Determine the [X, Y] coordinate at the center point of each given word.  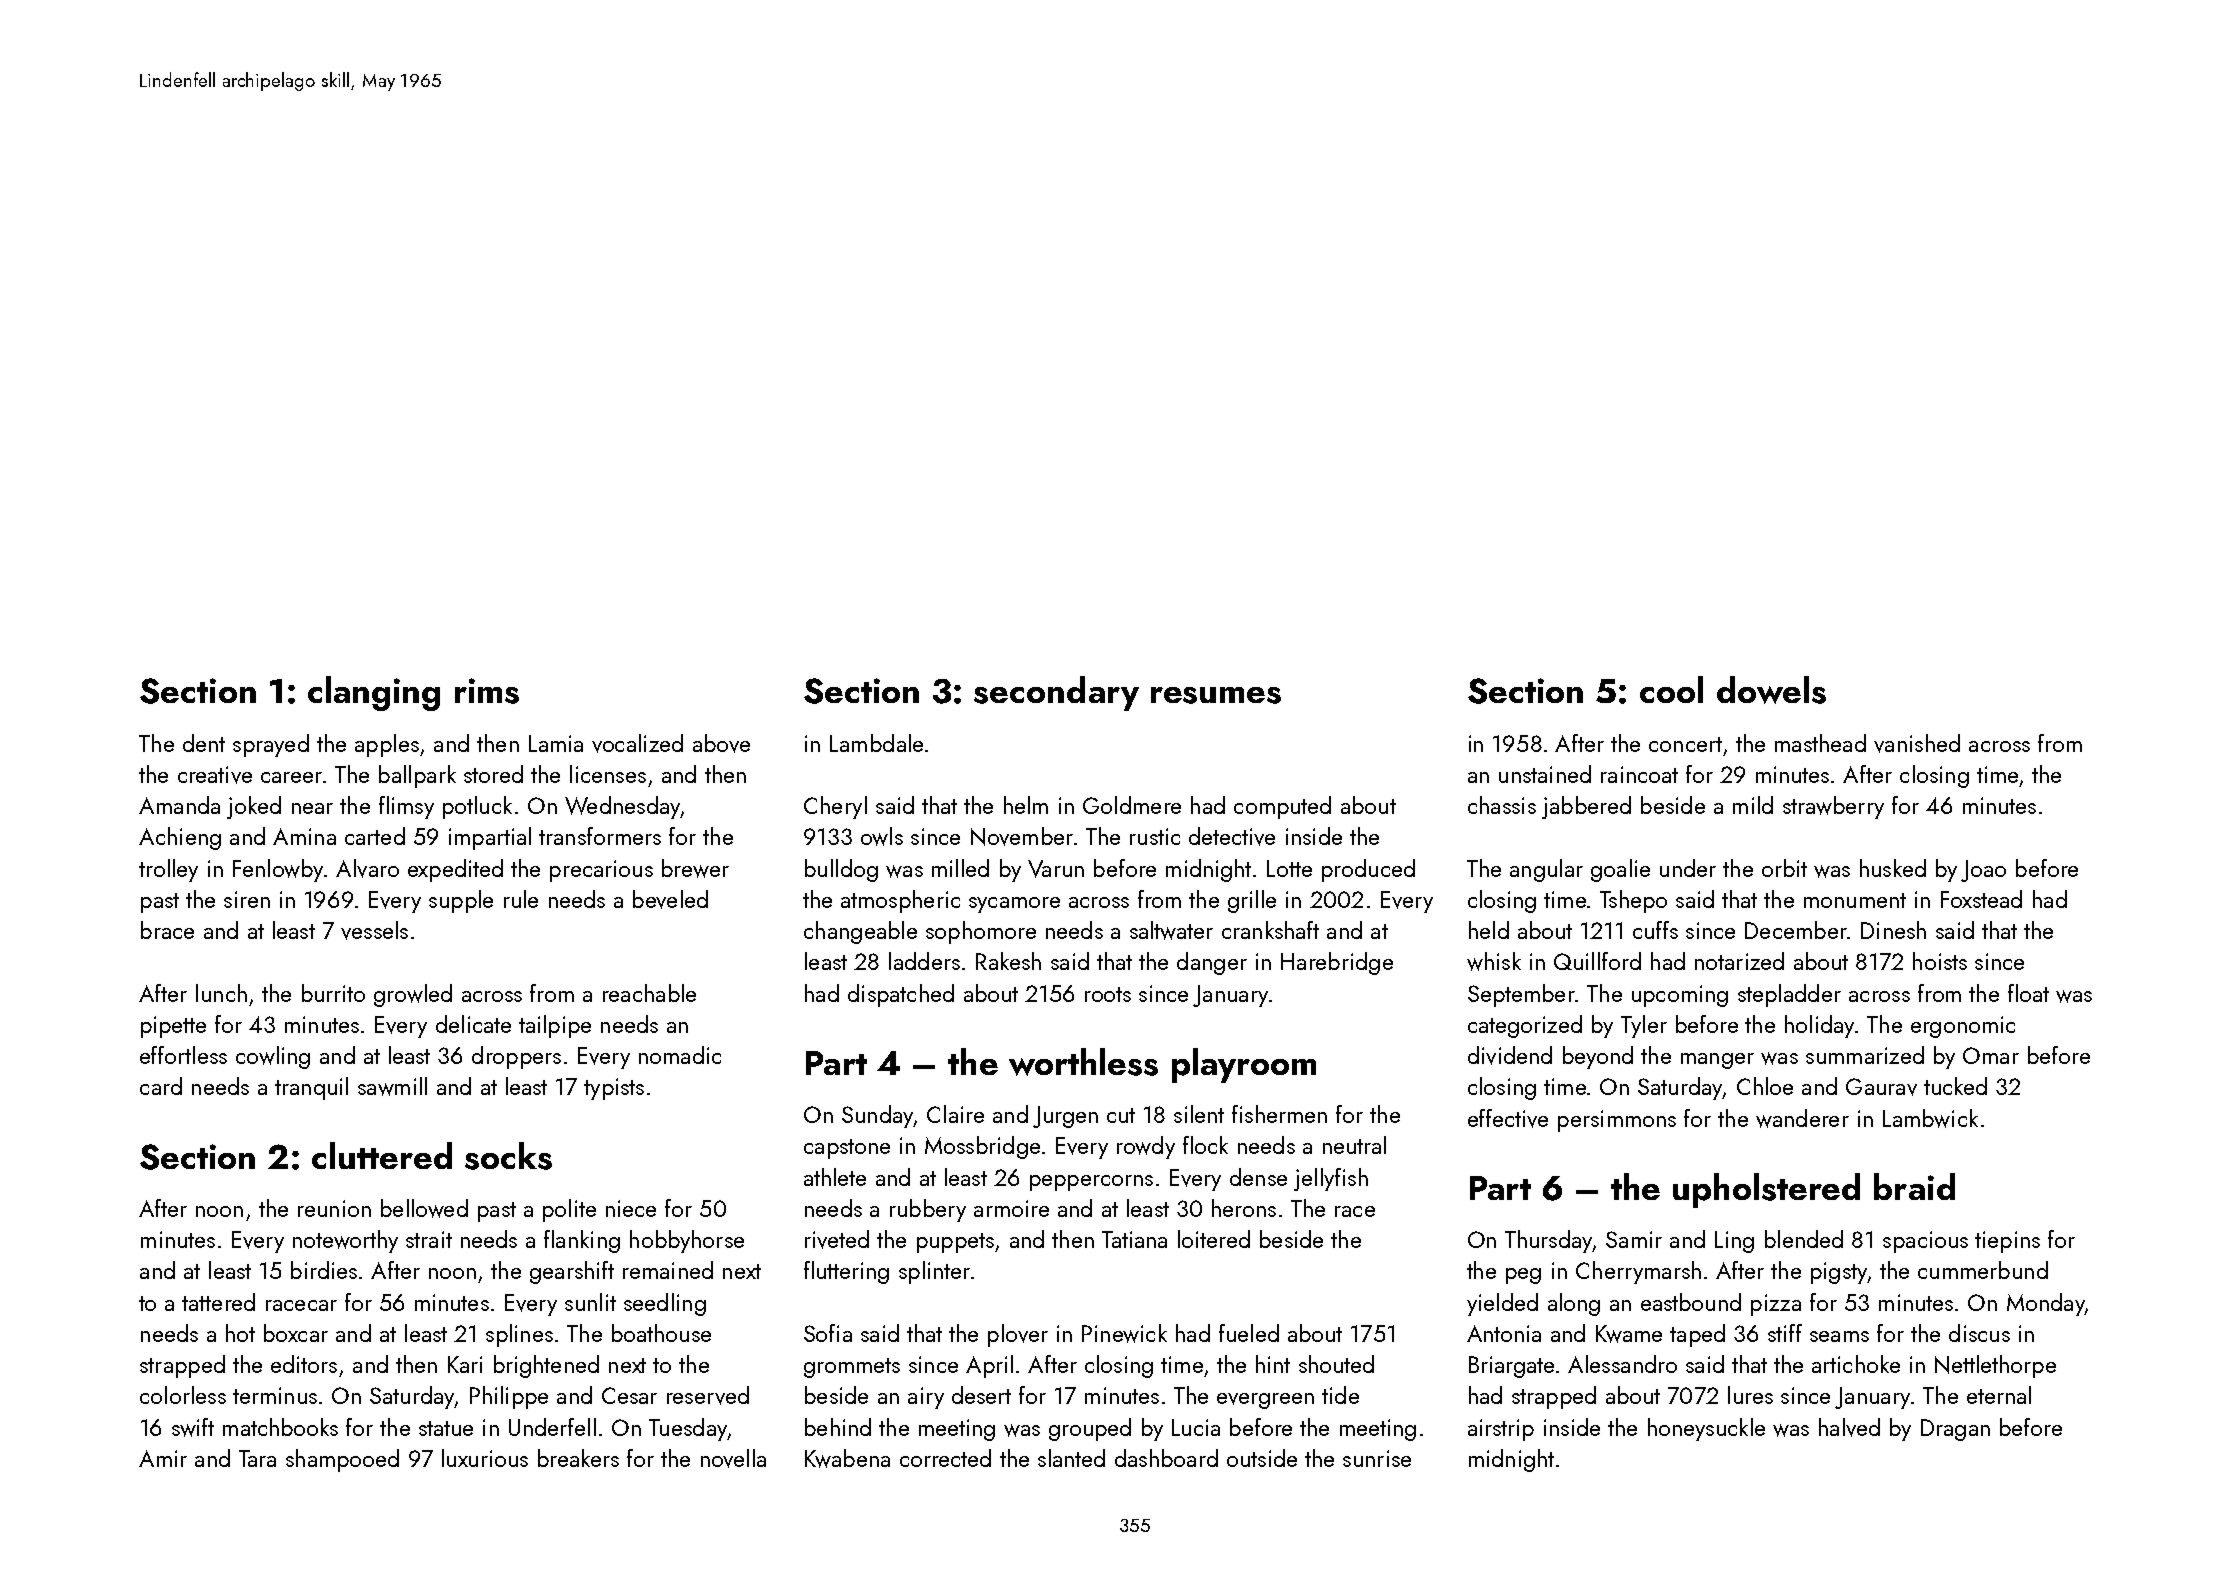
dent [204, 743]
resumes [1216, 695]
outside [1262, 1458]
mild [1753, 805]
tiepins [2007, 1242]
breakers [578, 1458]
